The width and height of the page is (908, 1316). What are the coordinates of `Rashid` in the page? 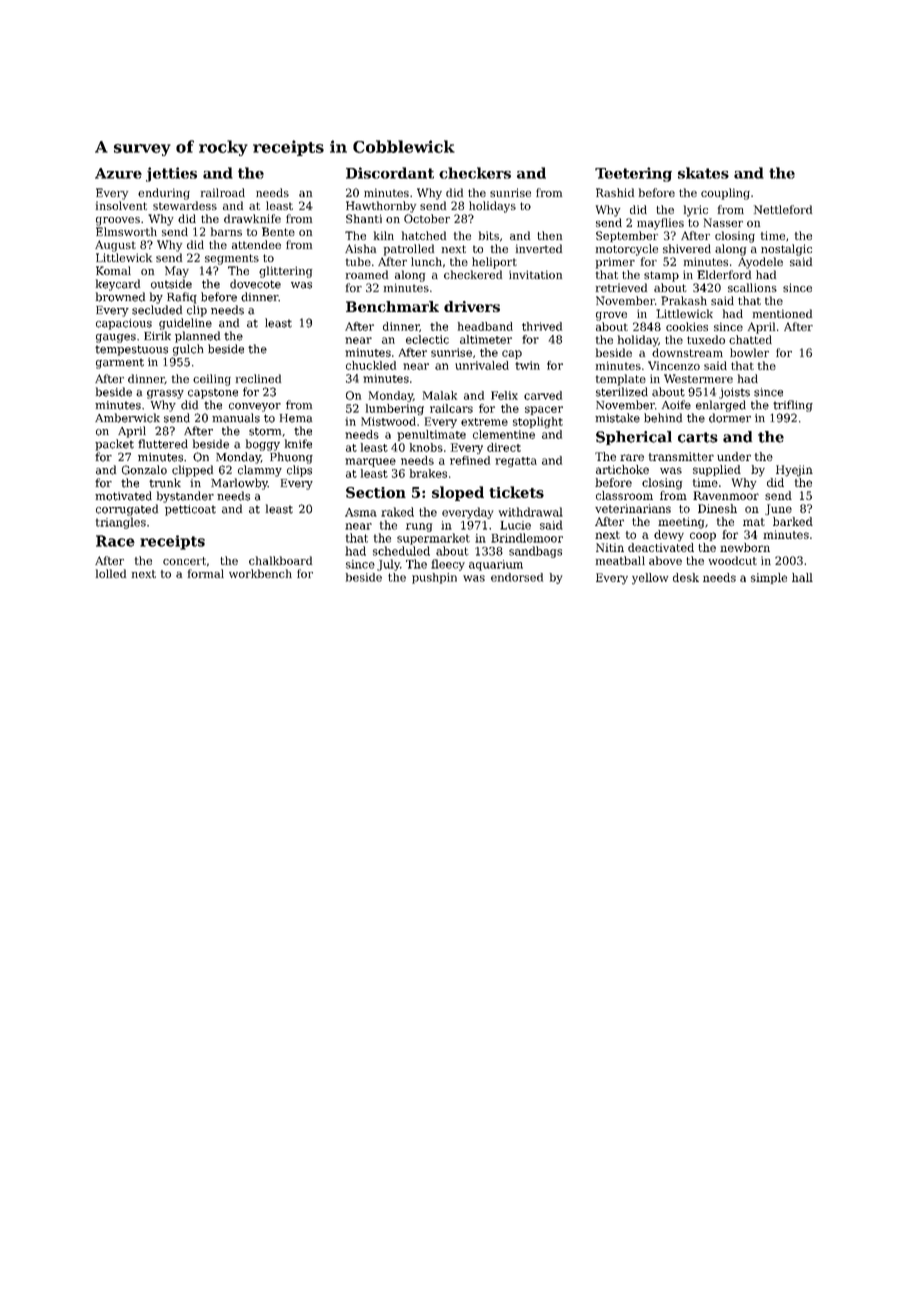 It's located at (615, 192).
